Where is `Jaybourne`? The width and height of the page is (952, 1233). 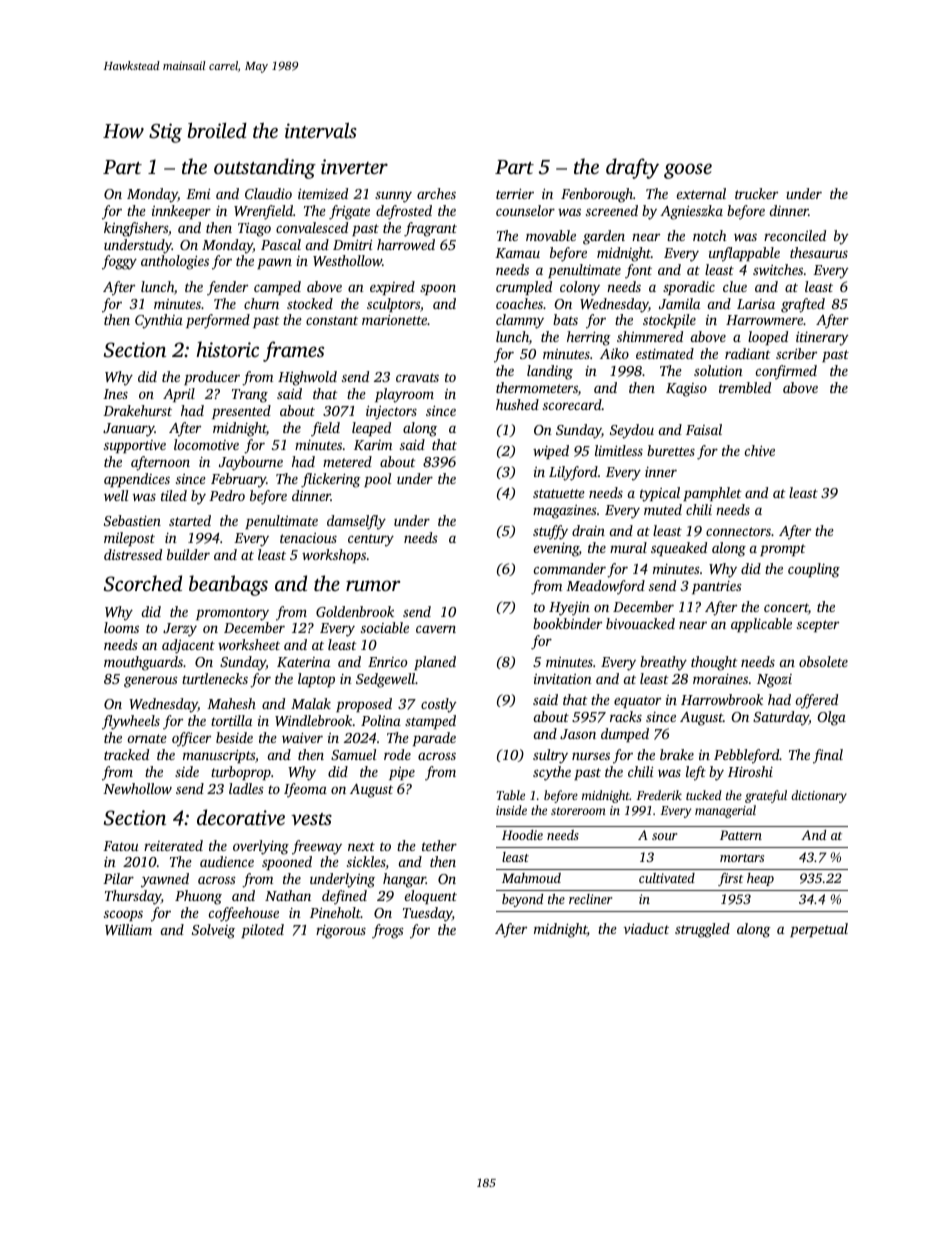 Jaybourne is located at coordinates (251, 463).
